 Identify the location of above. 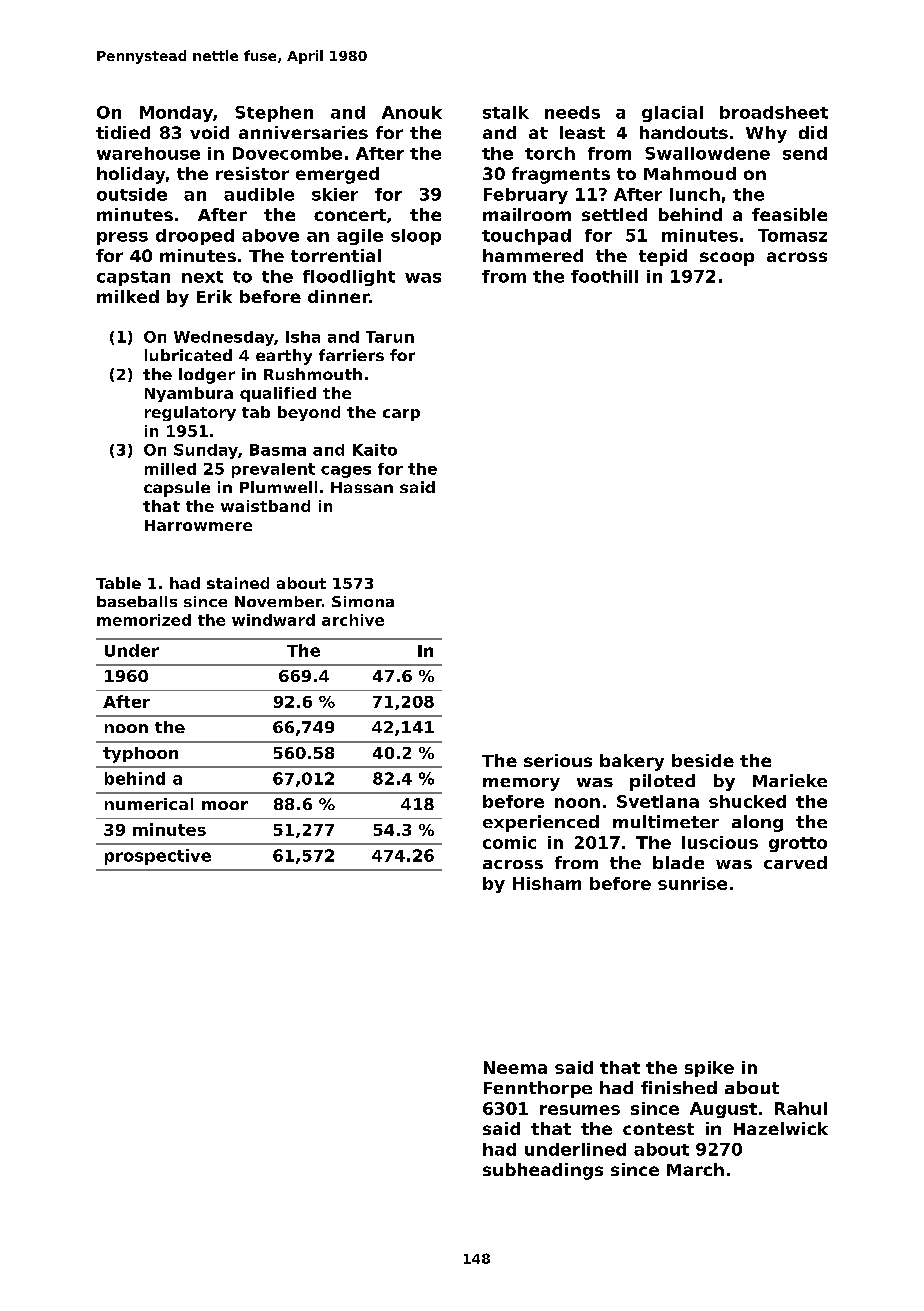
(270, 235).
